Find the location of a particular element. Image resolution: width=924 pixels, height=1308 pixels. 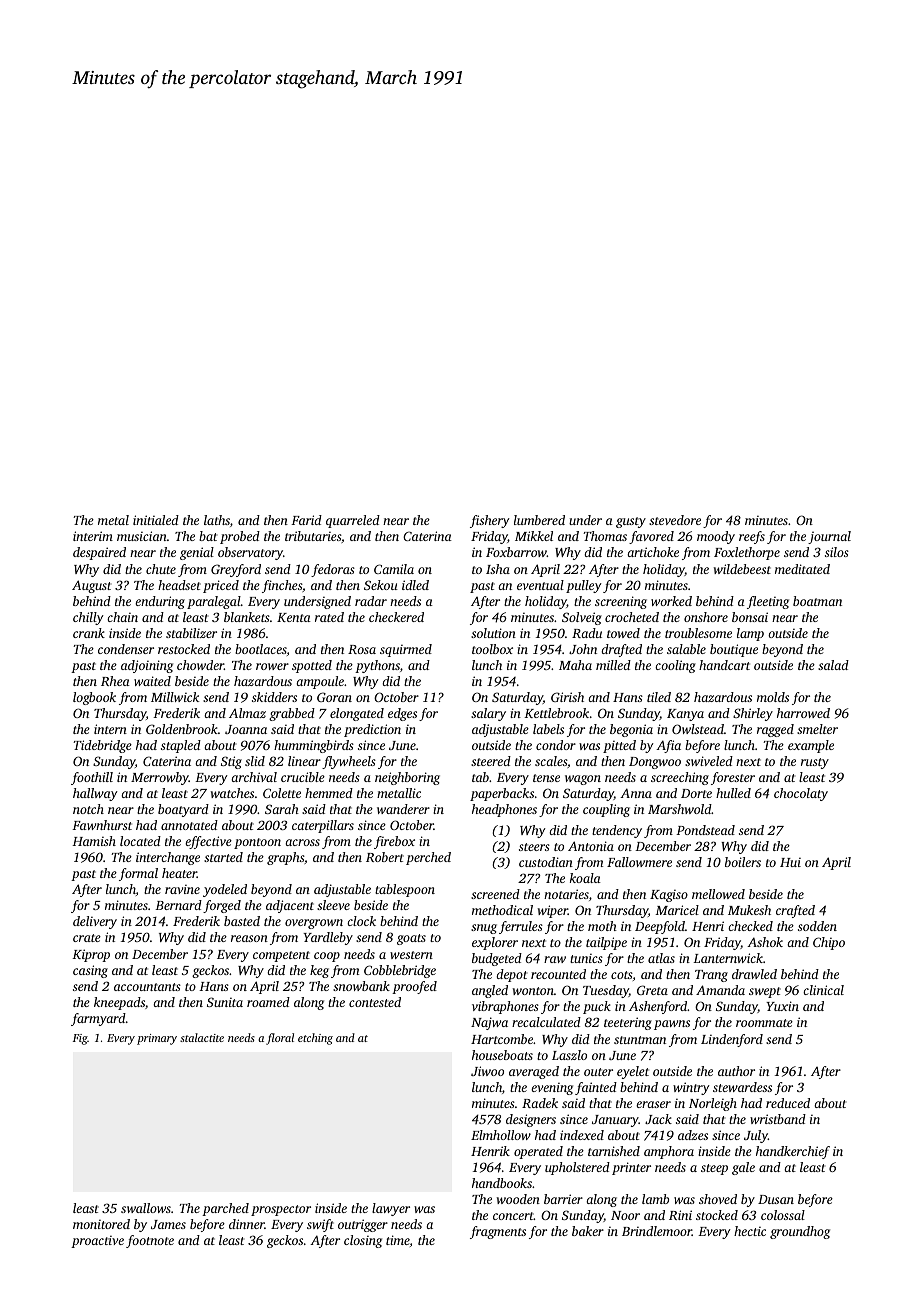

headphones is located at coordinates (504, 810).
